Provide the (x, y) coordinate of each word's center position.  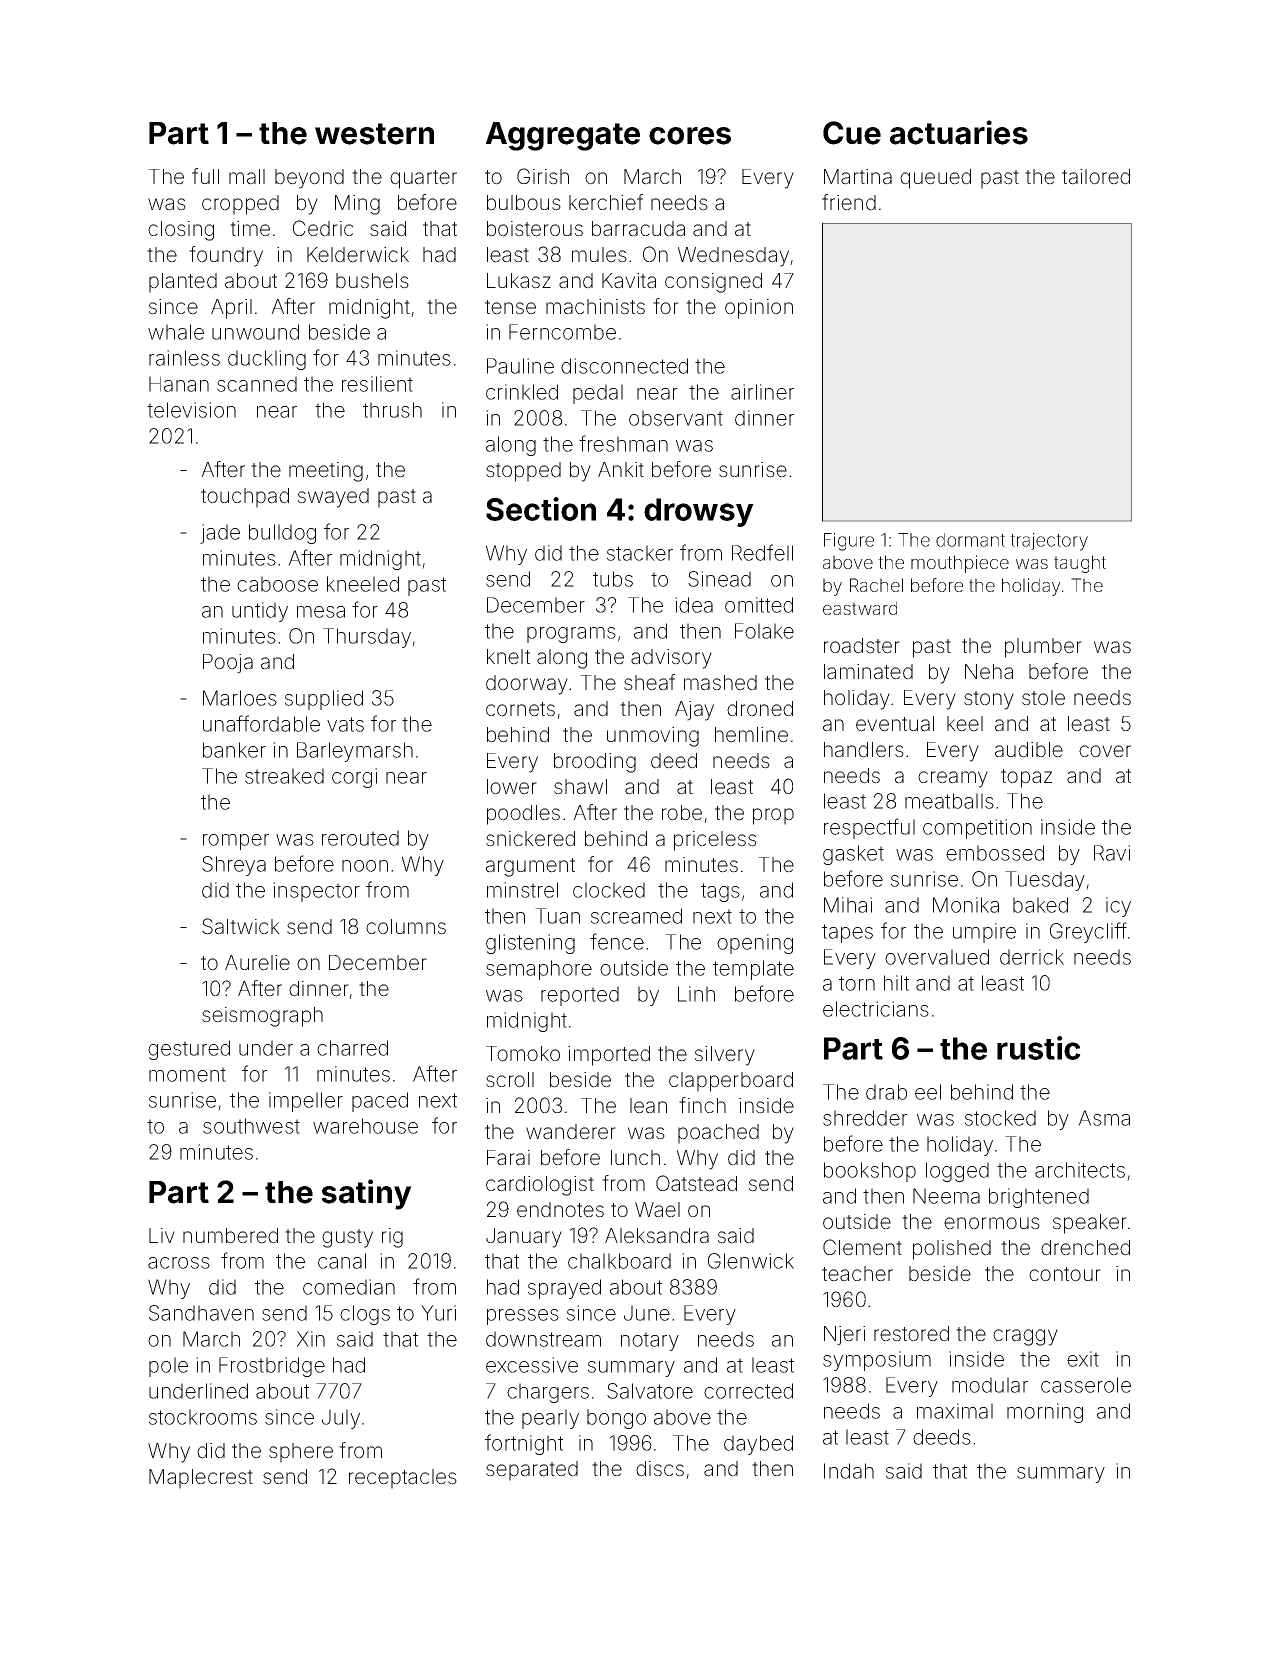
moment (187, 1074)
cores (690, 136)
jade (220, 534)
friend (849, 202)
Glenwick (751, 1261)
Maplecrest (201, 1479)
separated (532, 1471)
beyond (309, 179)
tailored (1096, 177)
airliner (762, 392)
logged (957, 1172)
